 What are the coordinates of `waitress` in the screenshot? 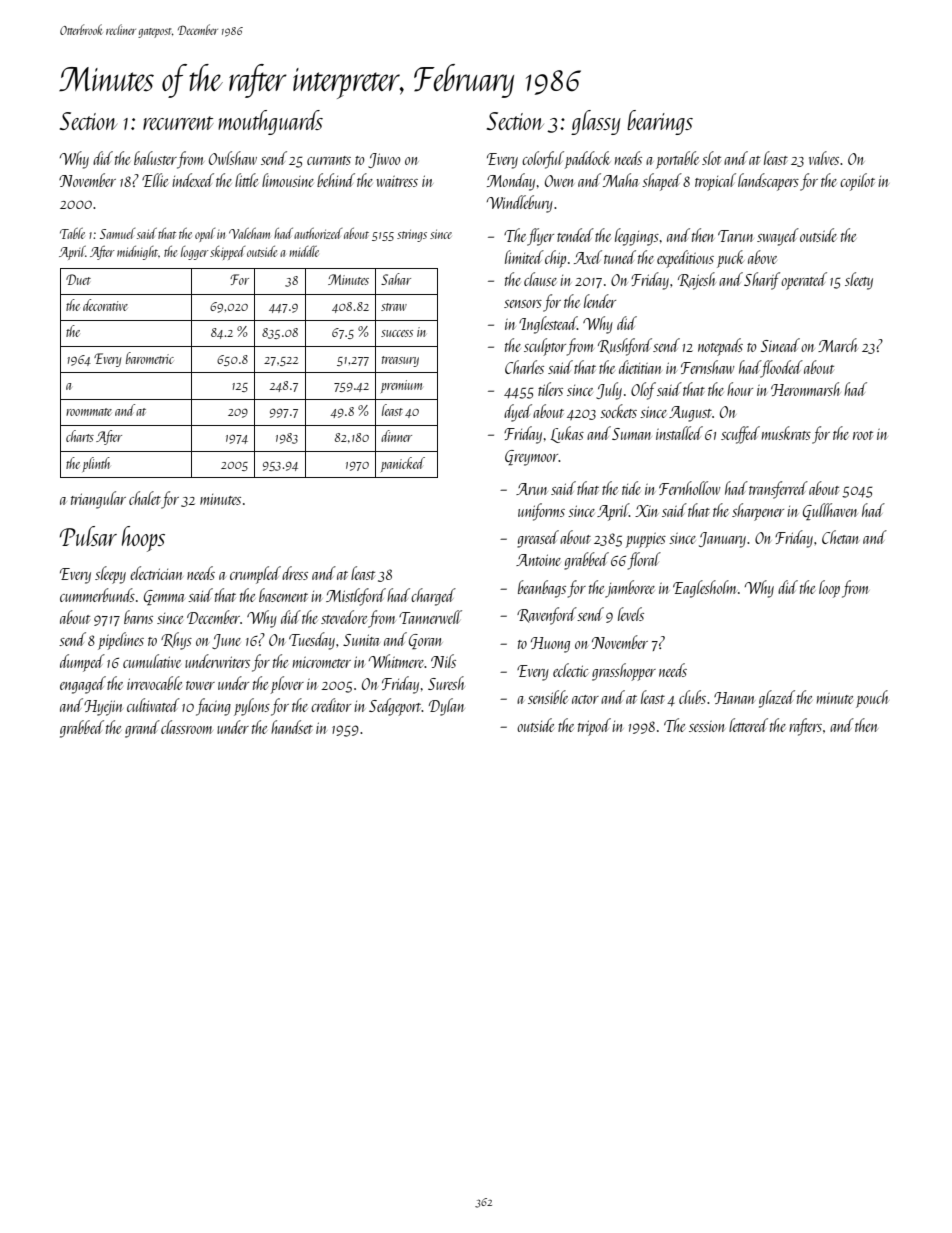 It's located at (397, 181).
